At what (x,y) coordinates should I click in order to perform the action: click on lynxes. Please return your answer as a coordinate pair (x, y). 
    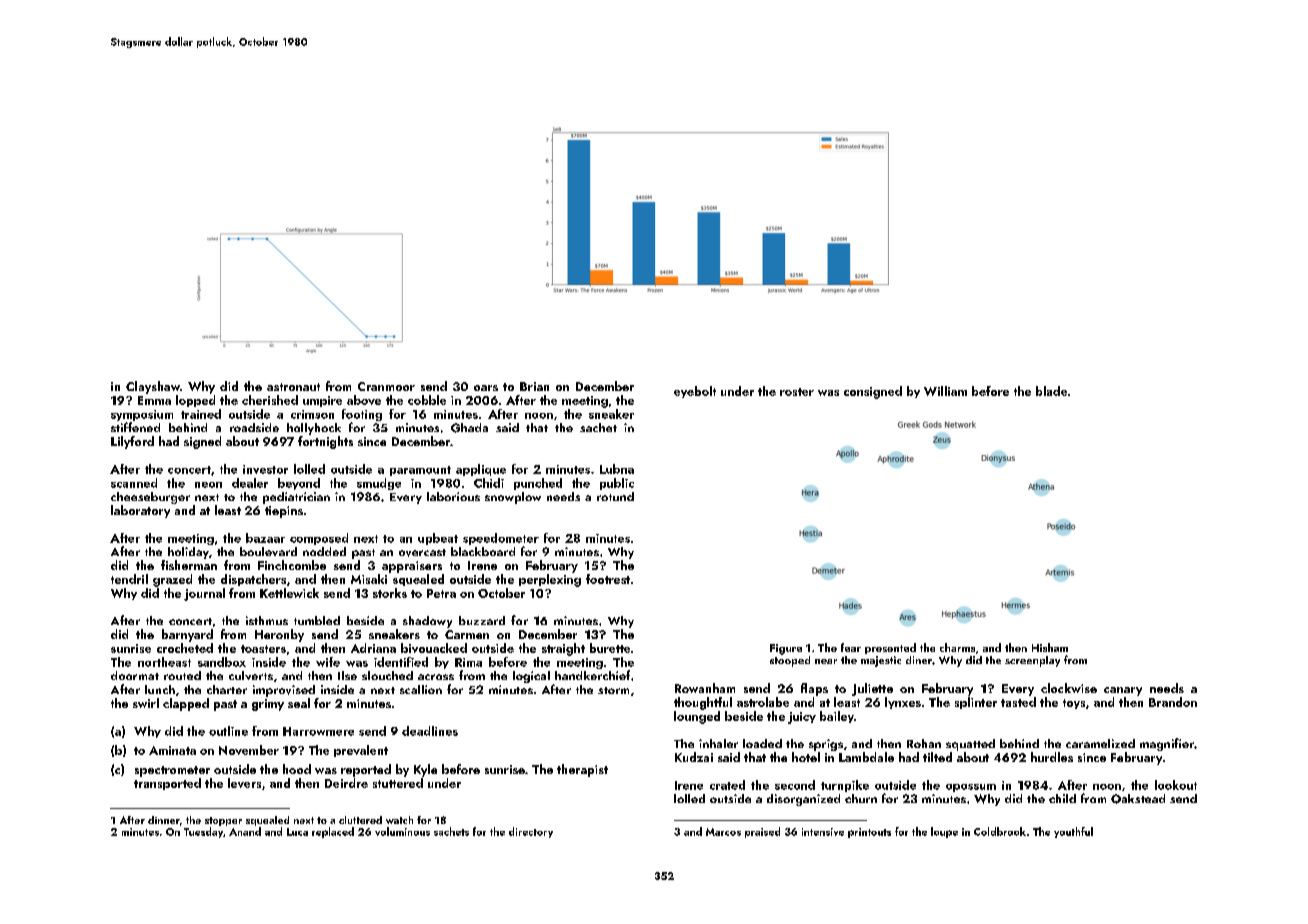
    Looking at the image, I should click on (903, 703).
